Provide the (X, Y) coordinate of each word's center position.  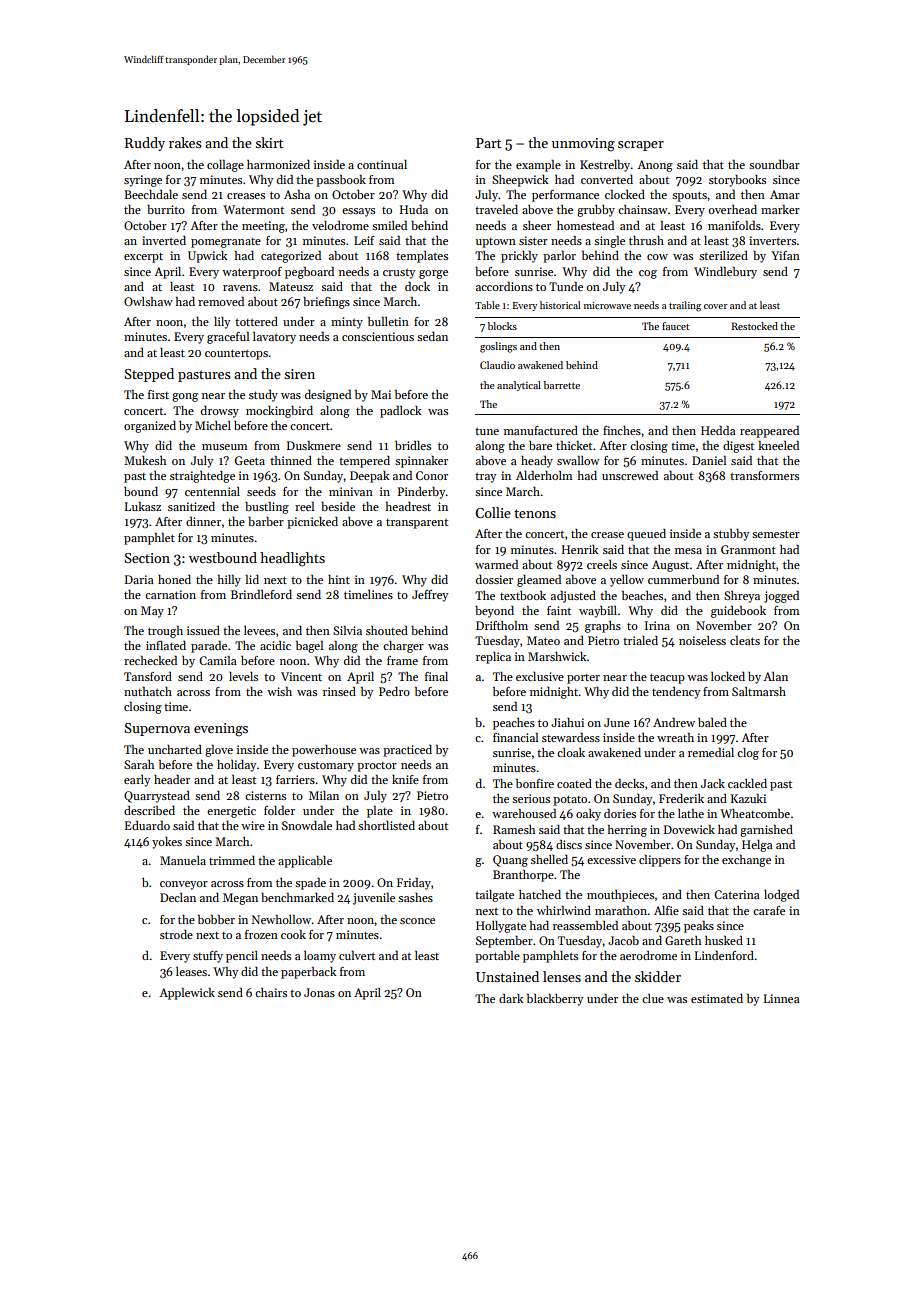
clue (653, 998)
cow (657, 257)
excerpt (143, 258)
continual (382, 164)
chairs (271, 992)
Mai (381, 394)
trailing (685, 306)
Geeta (250, 460)
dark (511, 998)
